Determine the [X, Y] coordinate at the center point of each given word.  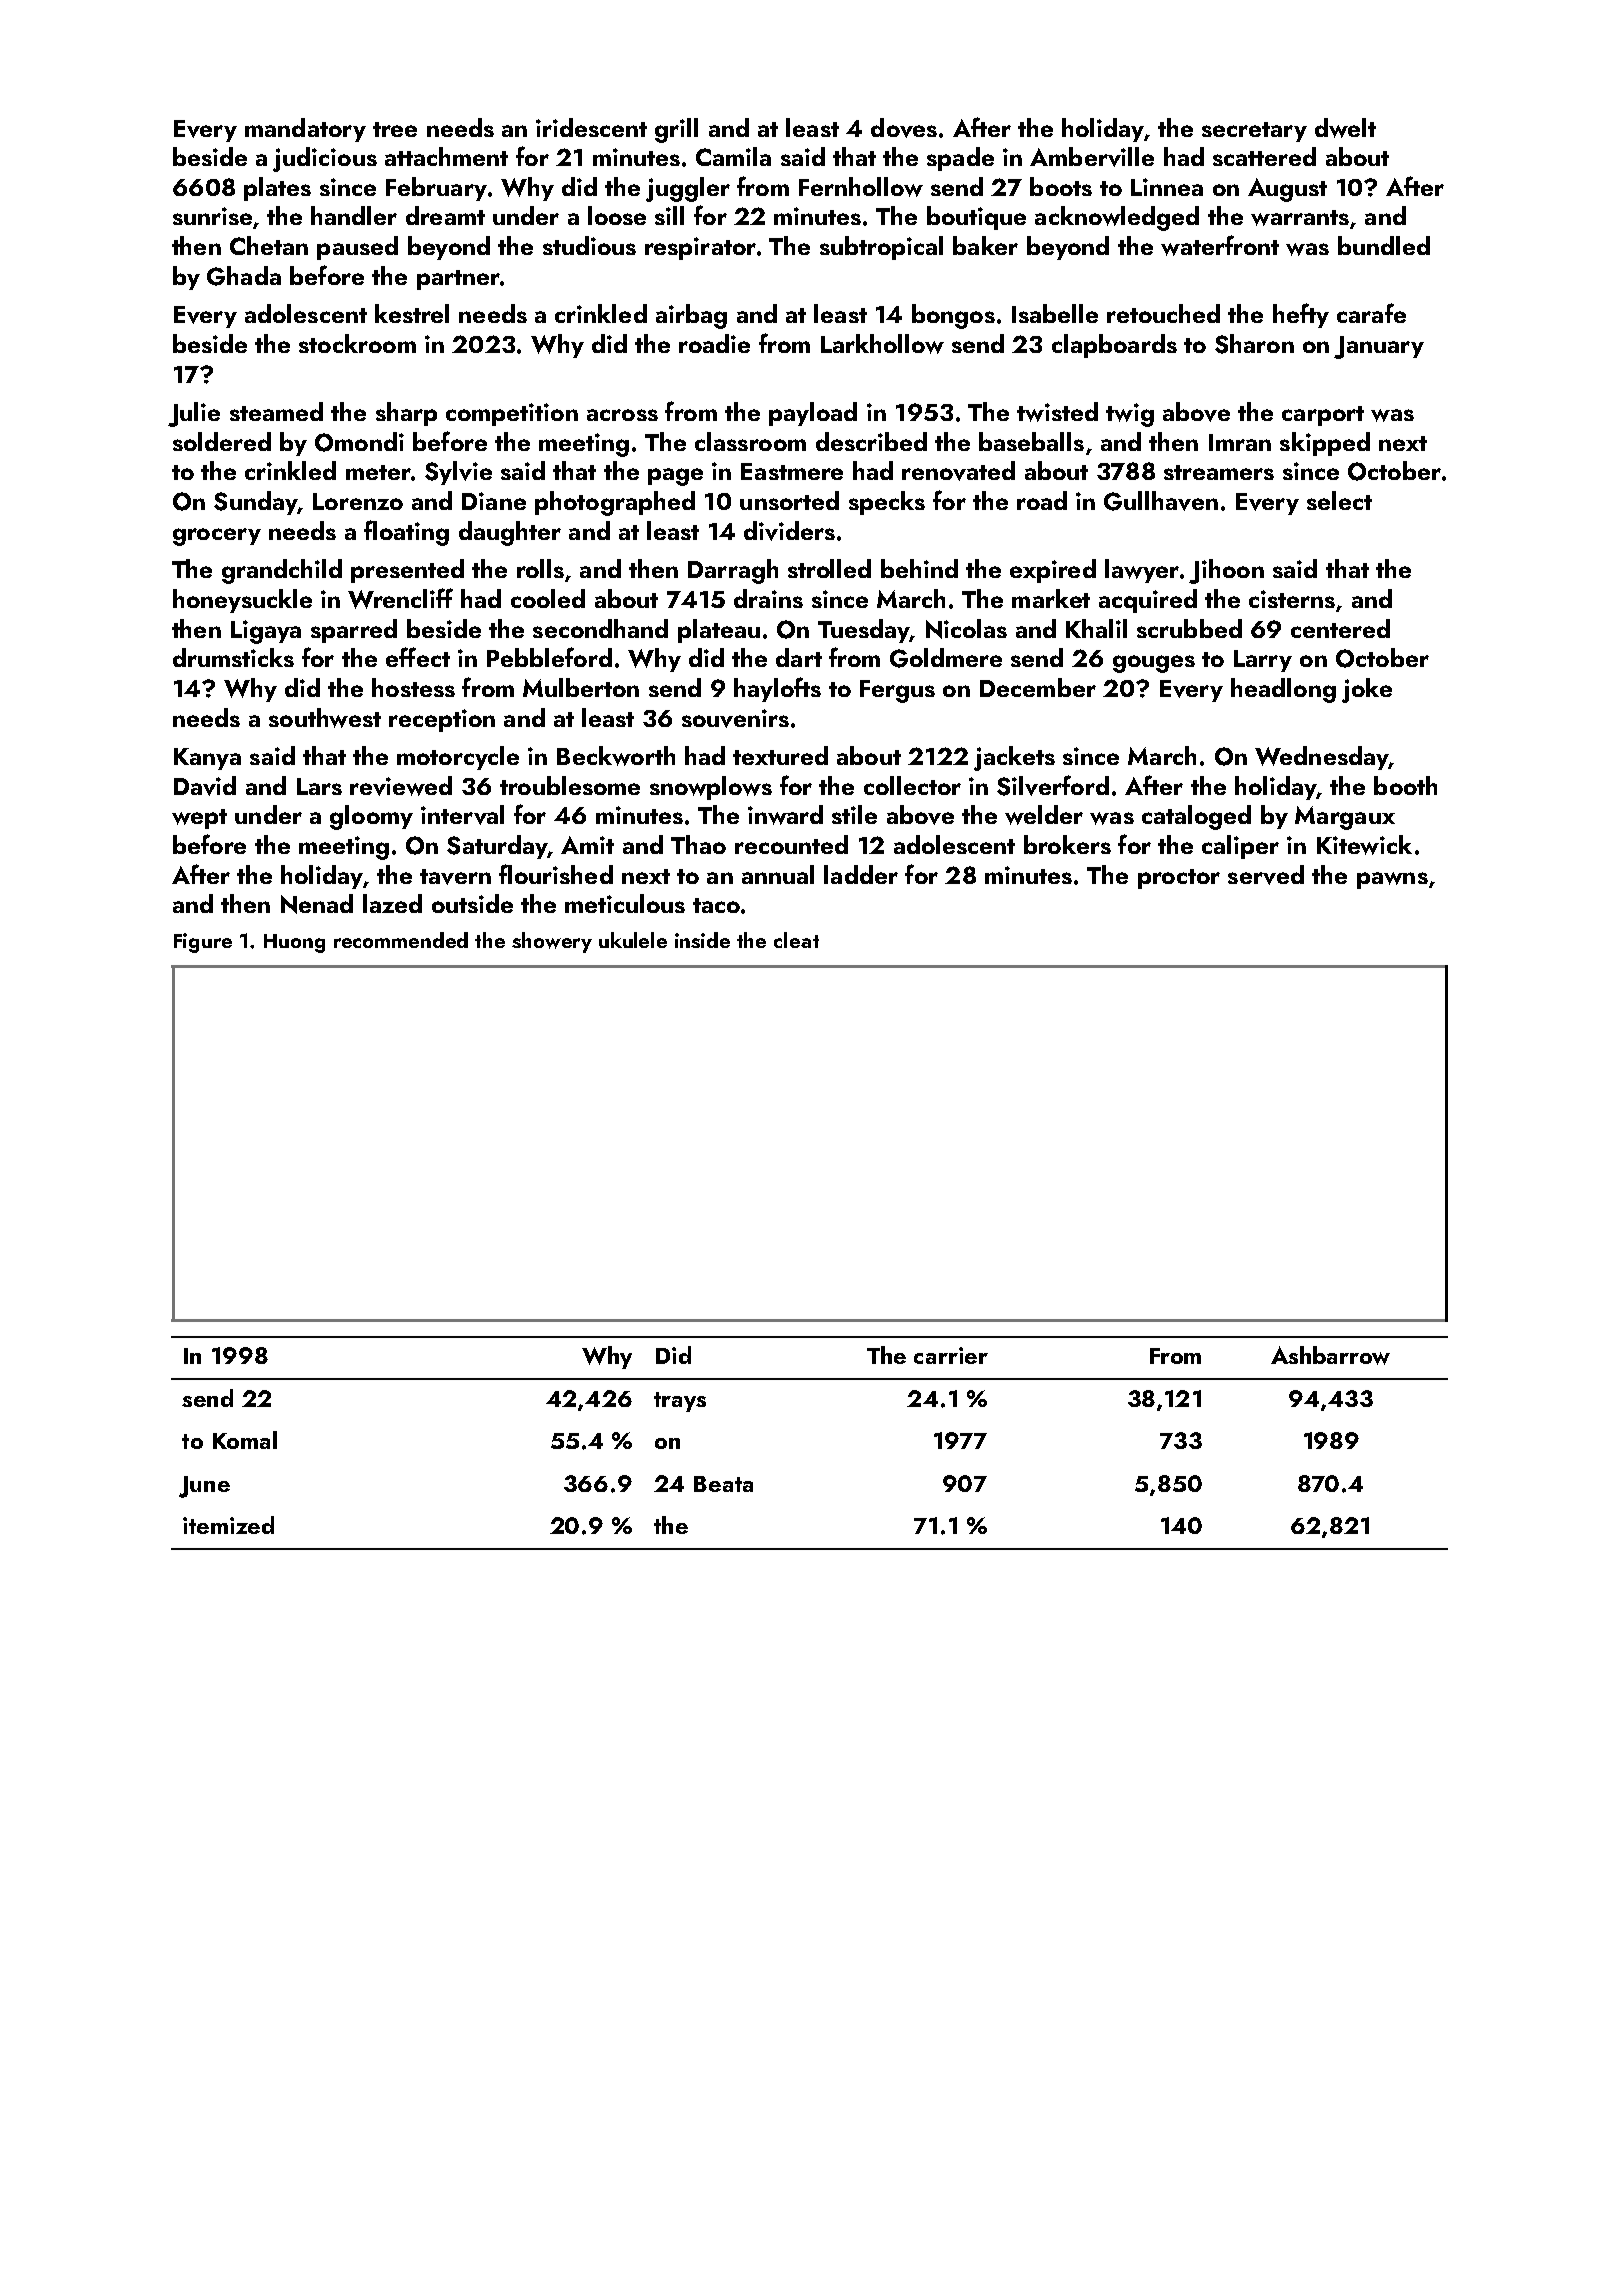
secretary [1254, 132]
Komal [245, 1440]
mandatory [305, 130]
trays [680, 1402]
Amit [587, 845]
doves [904, 128]
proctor [1179, 879]
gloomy [371, 817]
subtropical [881, 248]
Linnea [1167, 187]
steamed [276, 411]
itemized [228, 1525]
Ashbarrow [1330, 1355]
